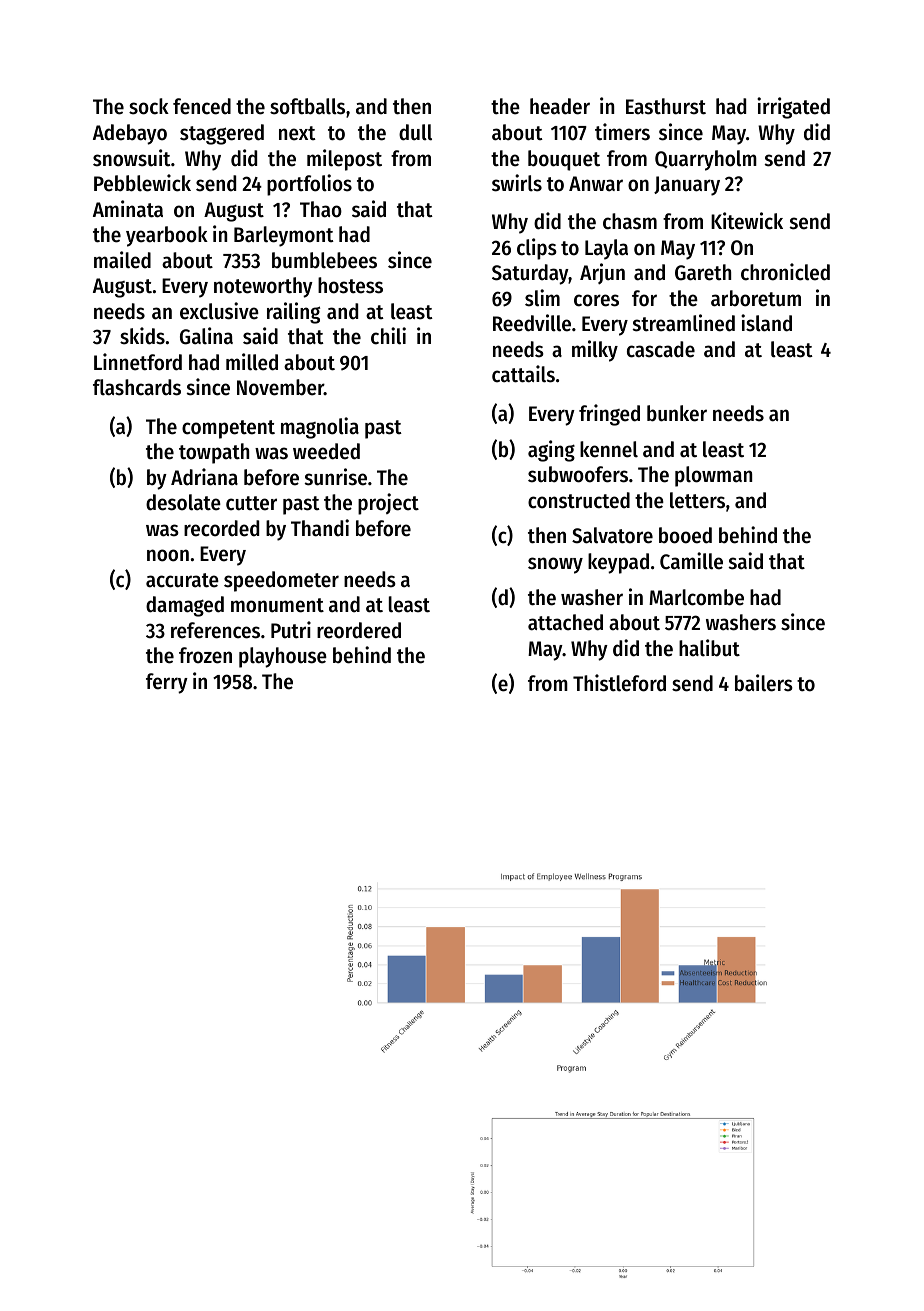 This image has height=1311, width=924. What do you see at coordinates (388, 336) in the image?
I see `chili` at bounding box center [388, 336].
